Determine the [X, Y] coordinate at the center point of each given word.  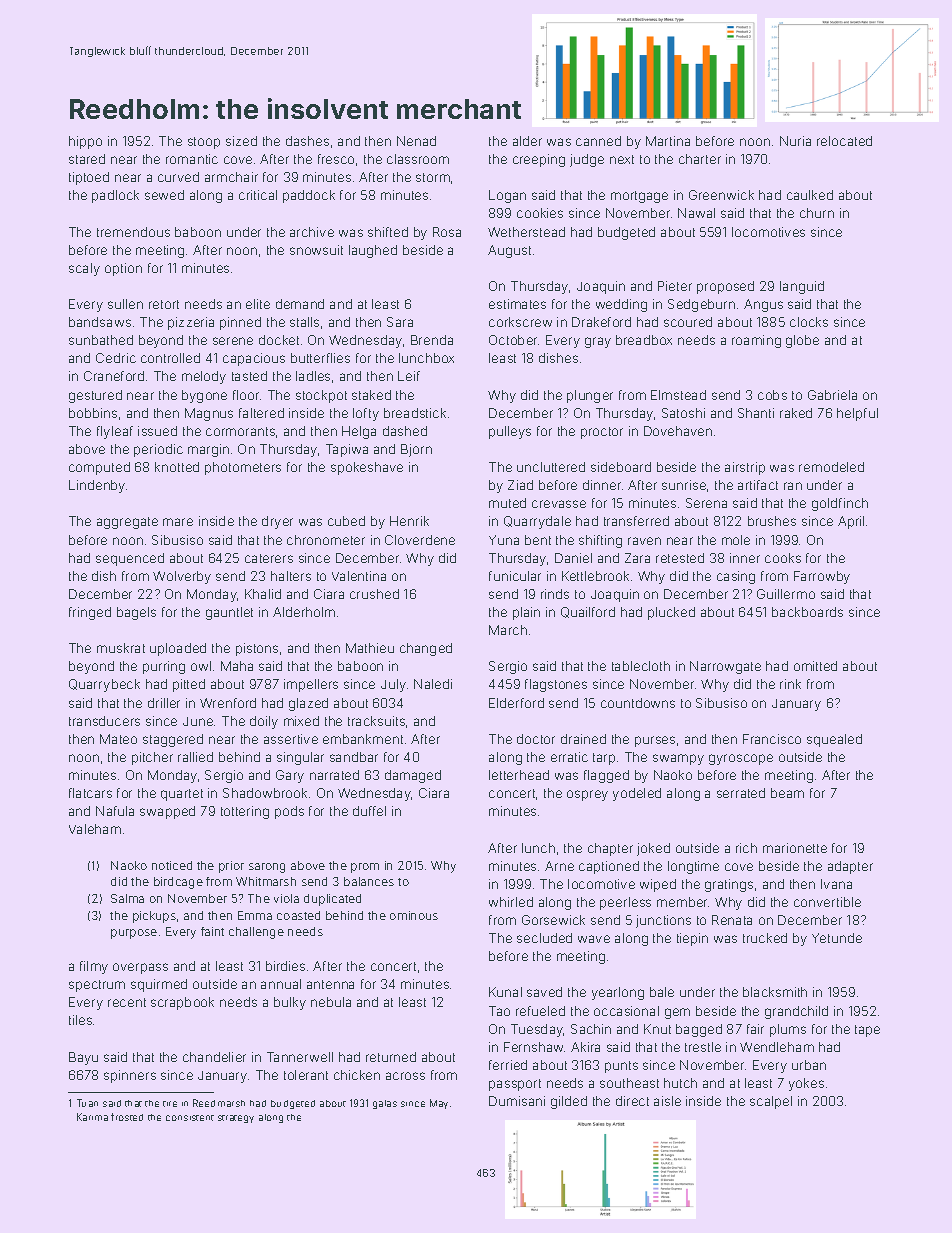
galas [385, 1104]
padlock [115, 196]
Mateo [118, 739]
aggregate [127, 523]
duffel [369, 811]
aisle [667, 1101]
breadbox [644, 340]
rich [746, 848]
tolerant [306, 1075]
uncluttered [551, 467]
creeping [539, 160]
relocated [844, 141]
